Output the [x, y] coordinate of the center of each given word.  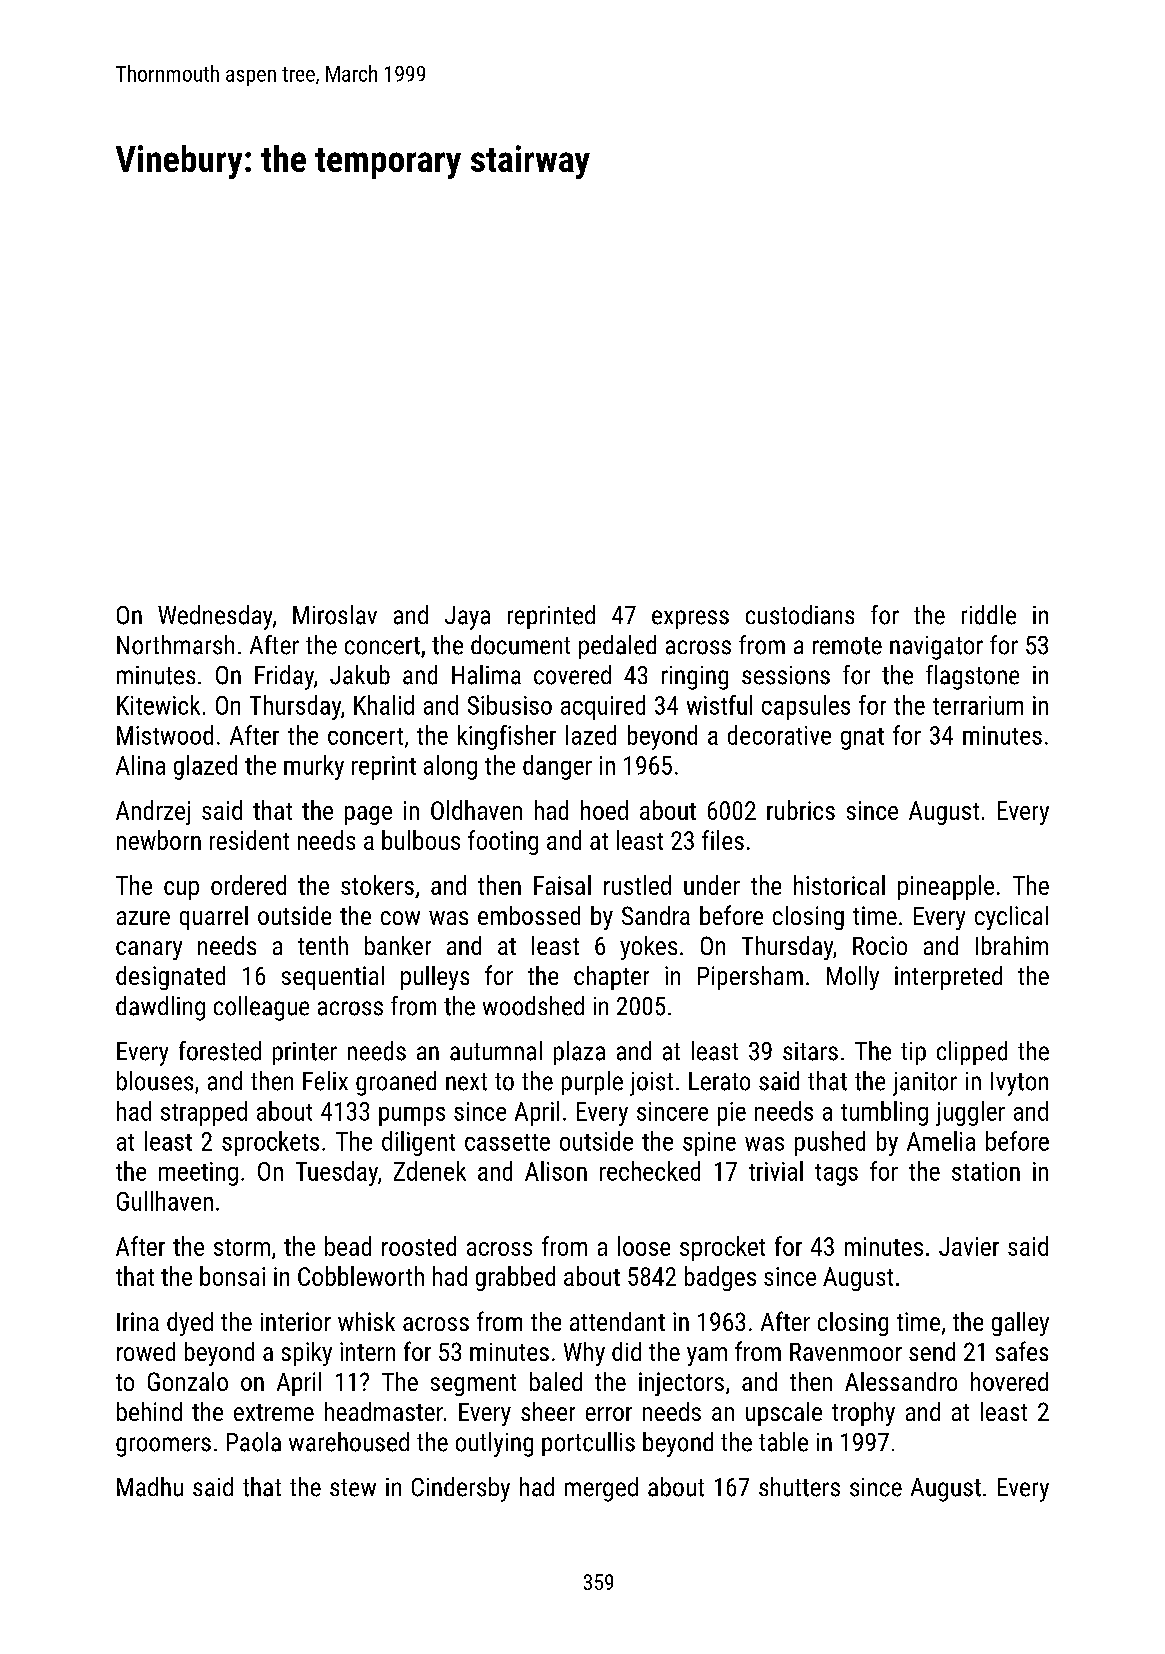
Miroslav [335, 615]
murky [314, 767]
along [450, 767]
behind [149, 1411]
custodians [800, 615]
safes [1022, 1351]
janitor [925, 1084]
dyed [190, 1324]
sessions [786, 675]
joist [651, 1084]
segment [473, 1385]
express [690, 619]
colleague [261, 1008]
